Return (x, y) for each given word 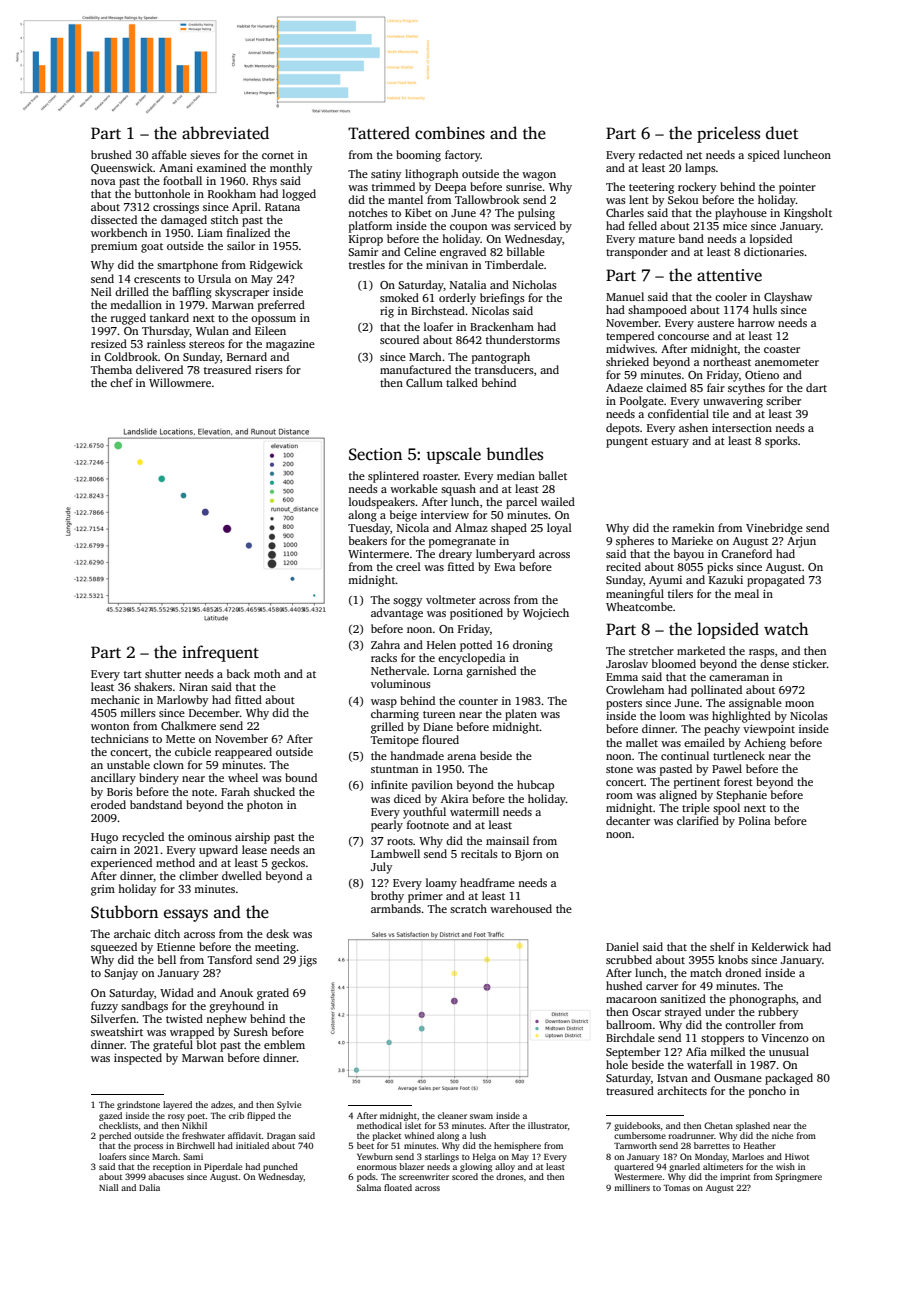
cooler (731, 296)
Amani (176, 167)
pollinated (716, 691)
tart (133, 674)
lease (254, 849)
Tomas (676, 1188)
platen (521, 715)
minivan (447, 265)
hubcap (535, 786)
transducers (504, 369)
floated (398, 1187)
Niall (109, 1187)
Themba (111, 369)
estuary (670, 443)
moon (799, 704)
